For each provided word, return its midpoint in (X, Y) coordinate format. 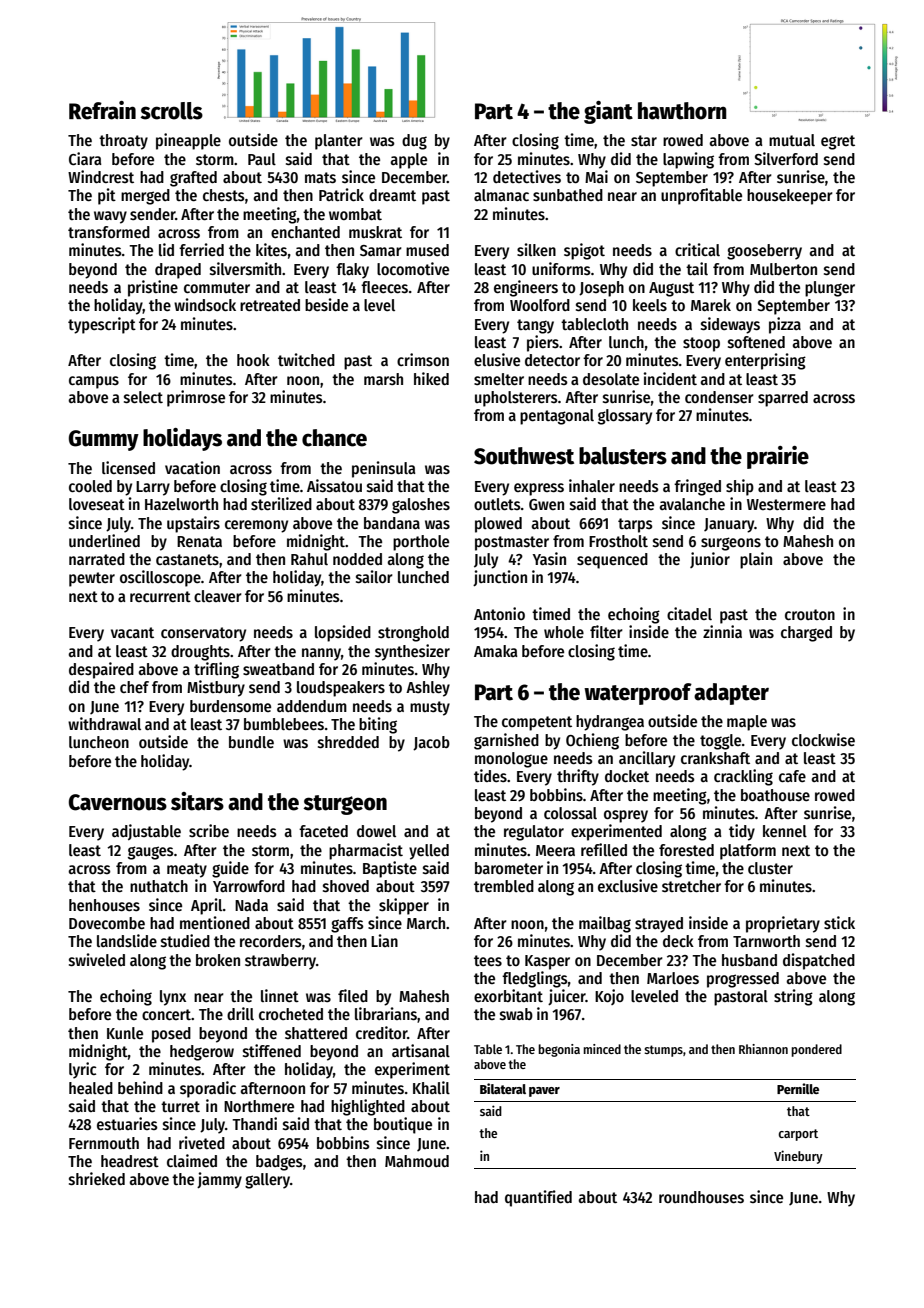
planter (339, 142)
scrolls (171, 111)
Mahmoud (417, 1161)
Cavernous (118, 802)
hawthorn (682, 111)
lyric (83, 1070)
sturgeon (345, 805)
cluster (770, 868)
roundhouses (701, 1197)
